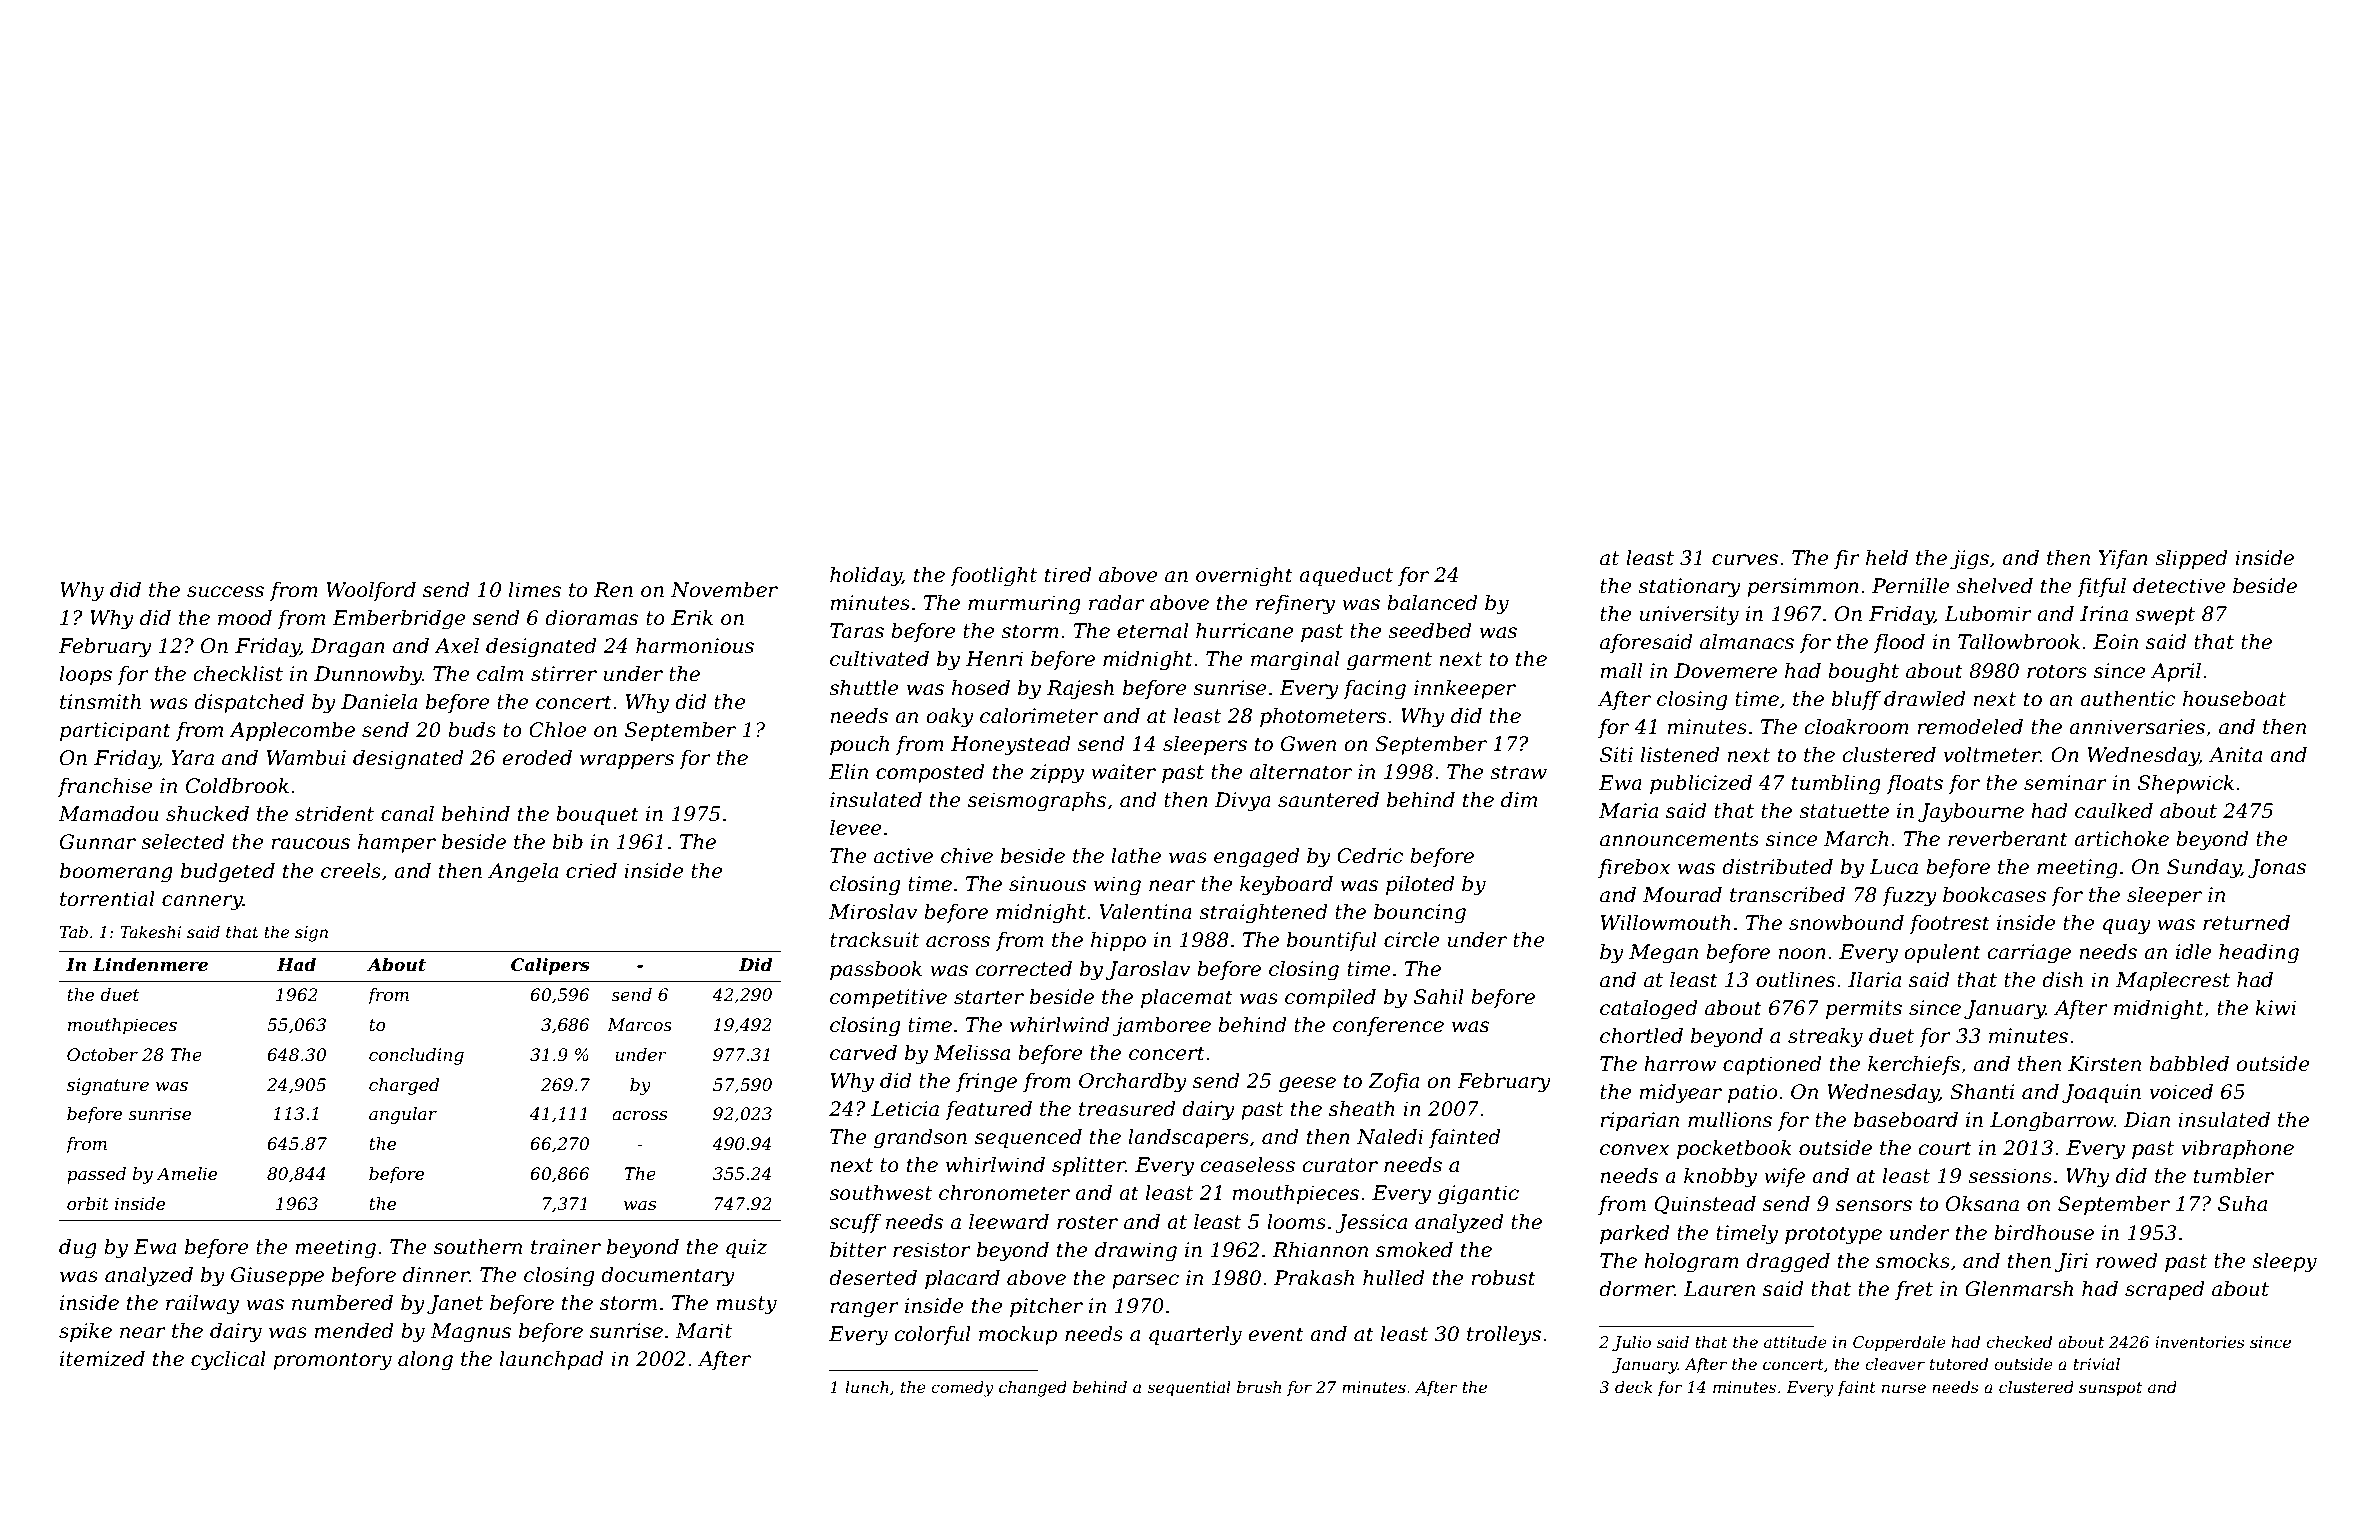 The height and width of the screenshot is (1540, 2380). I want to click on changed, so click(1033, 1389).
